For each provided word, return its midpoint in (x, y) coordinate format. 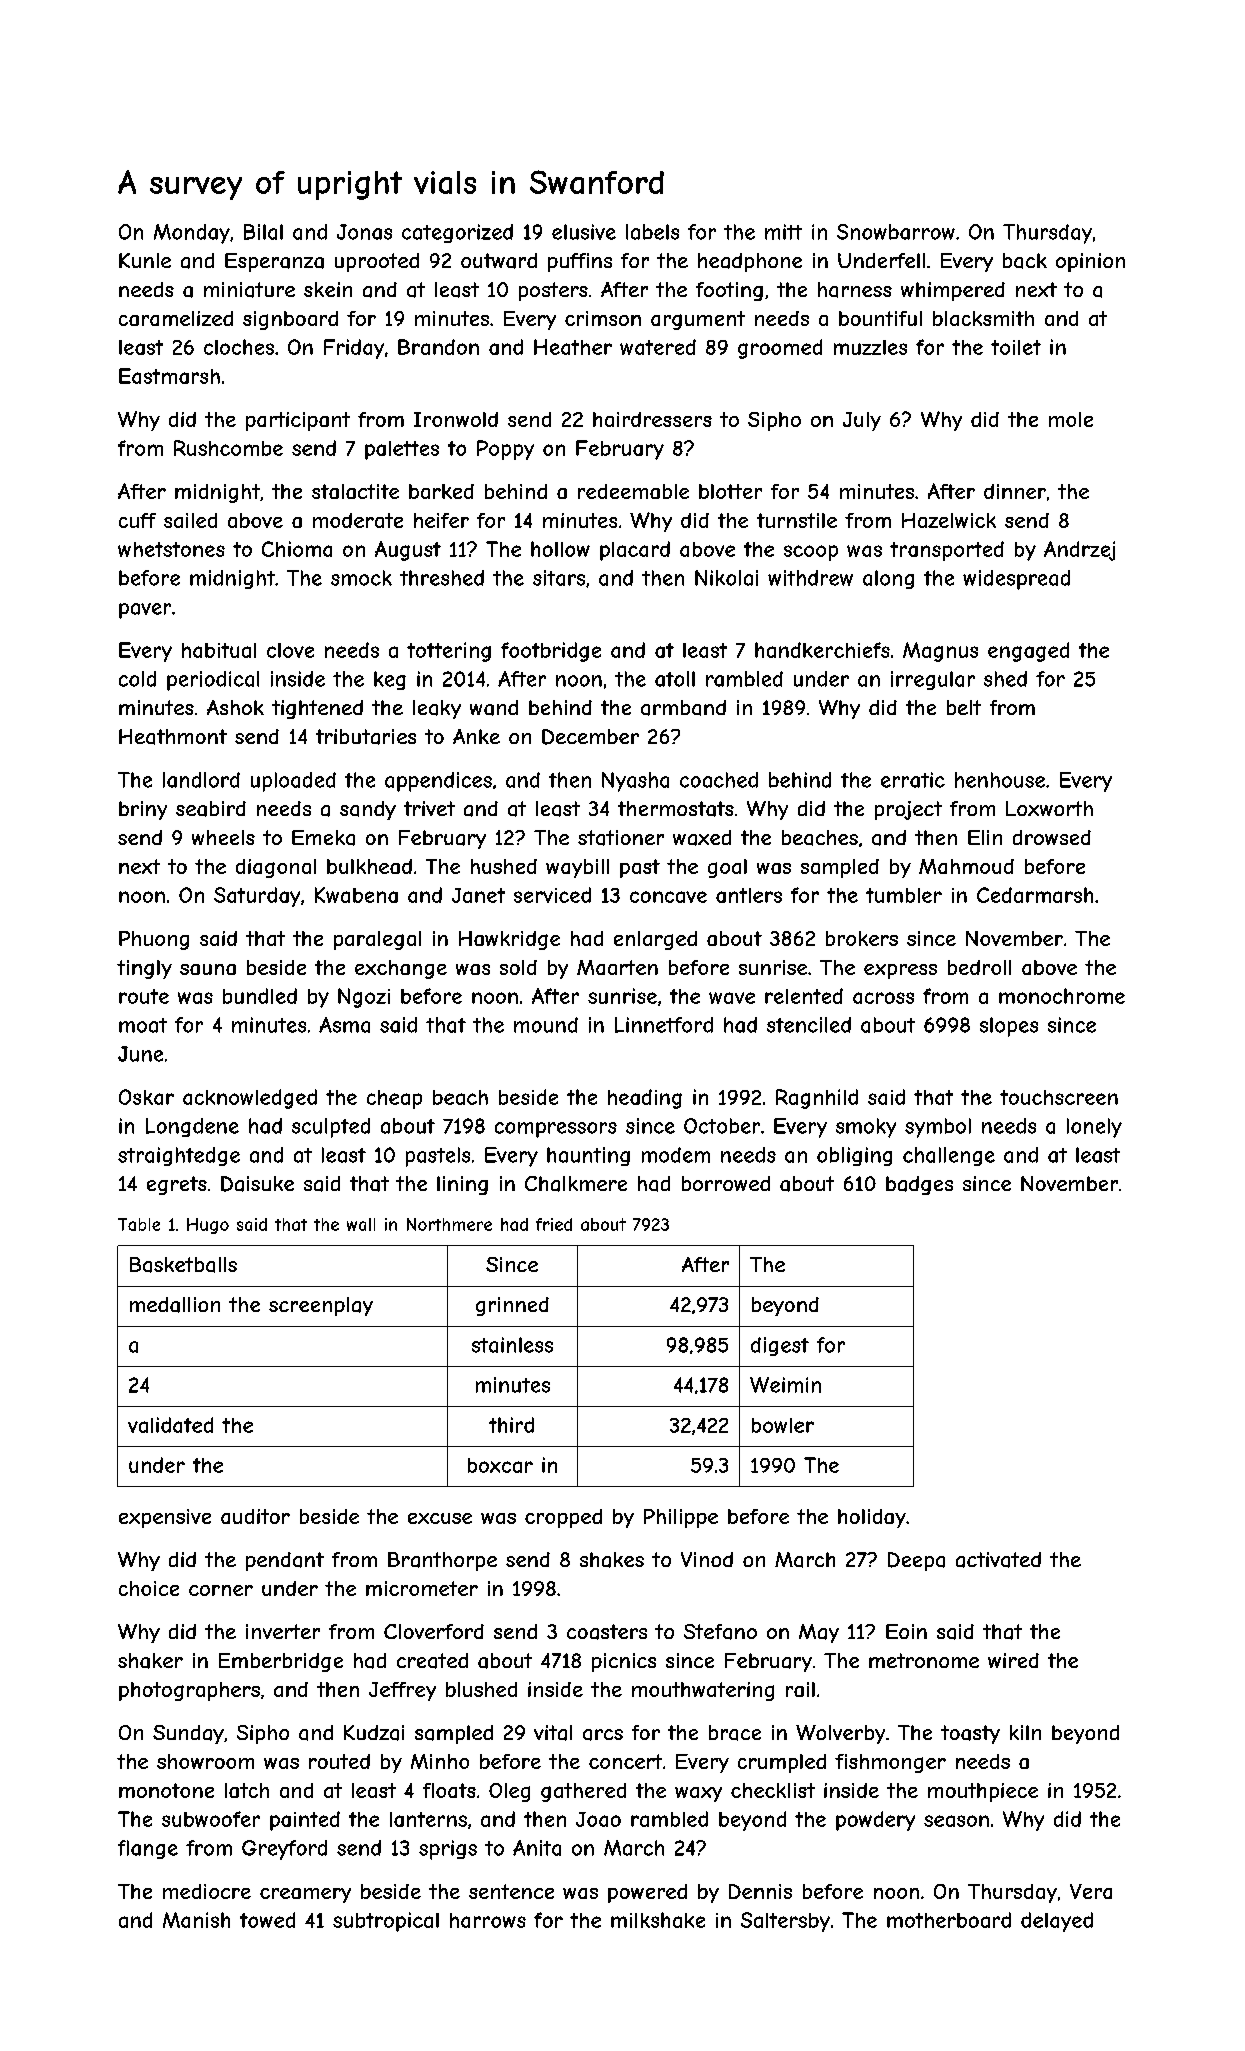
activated (998, 1560)
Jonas (364, 232)
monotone (166, 1790)
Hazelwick (949, 520)
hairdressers (652, 419)
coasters (607, 1632)
